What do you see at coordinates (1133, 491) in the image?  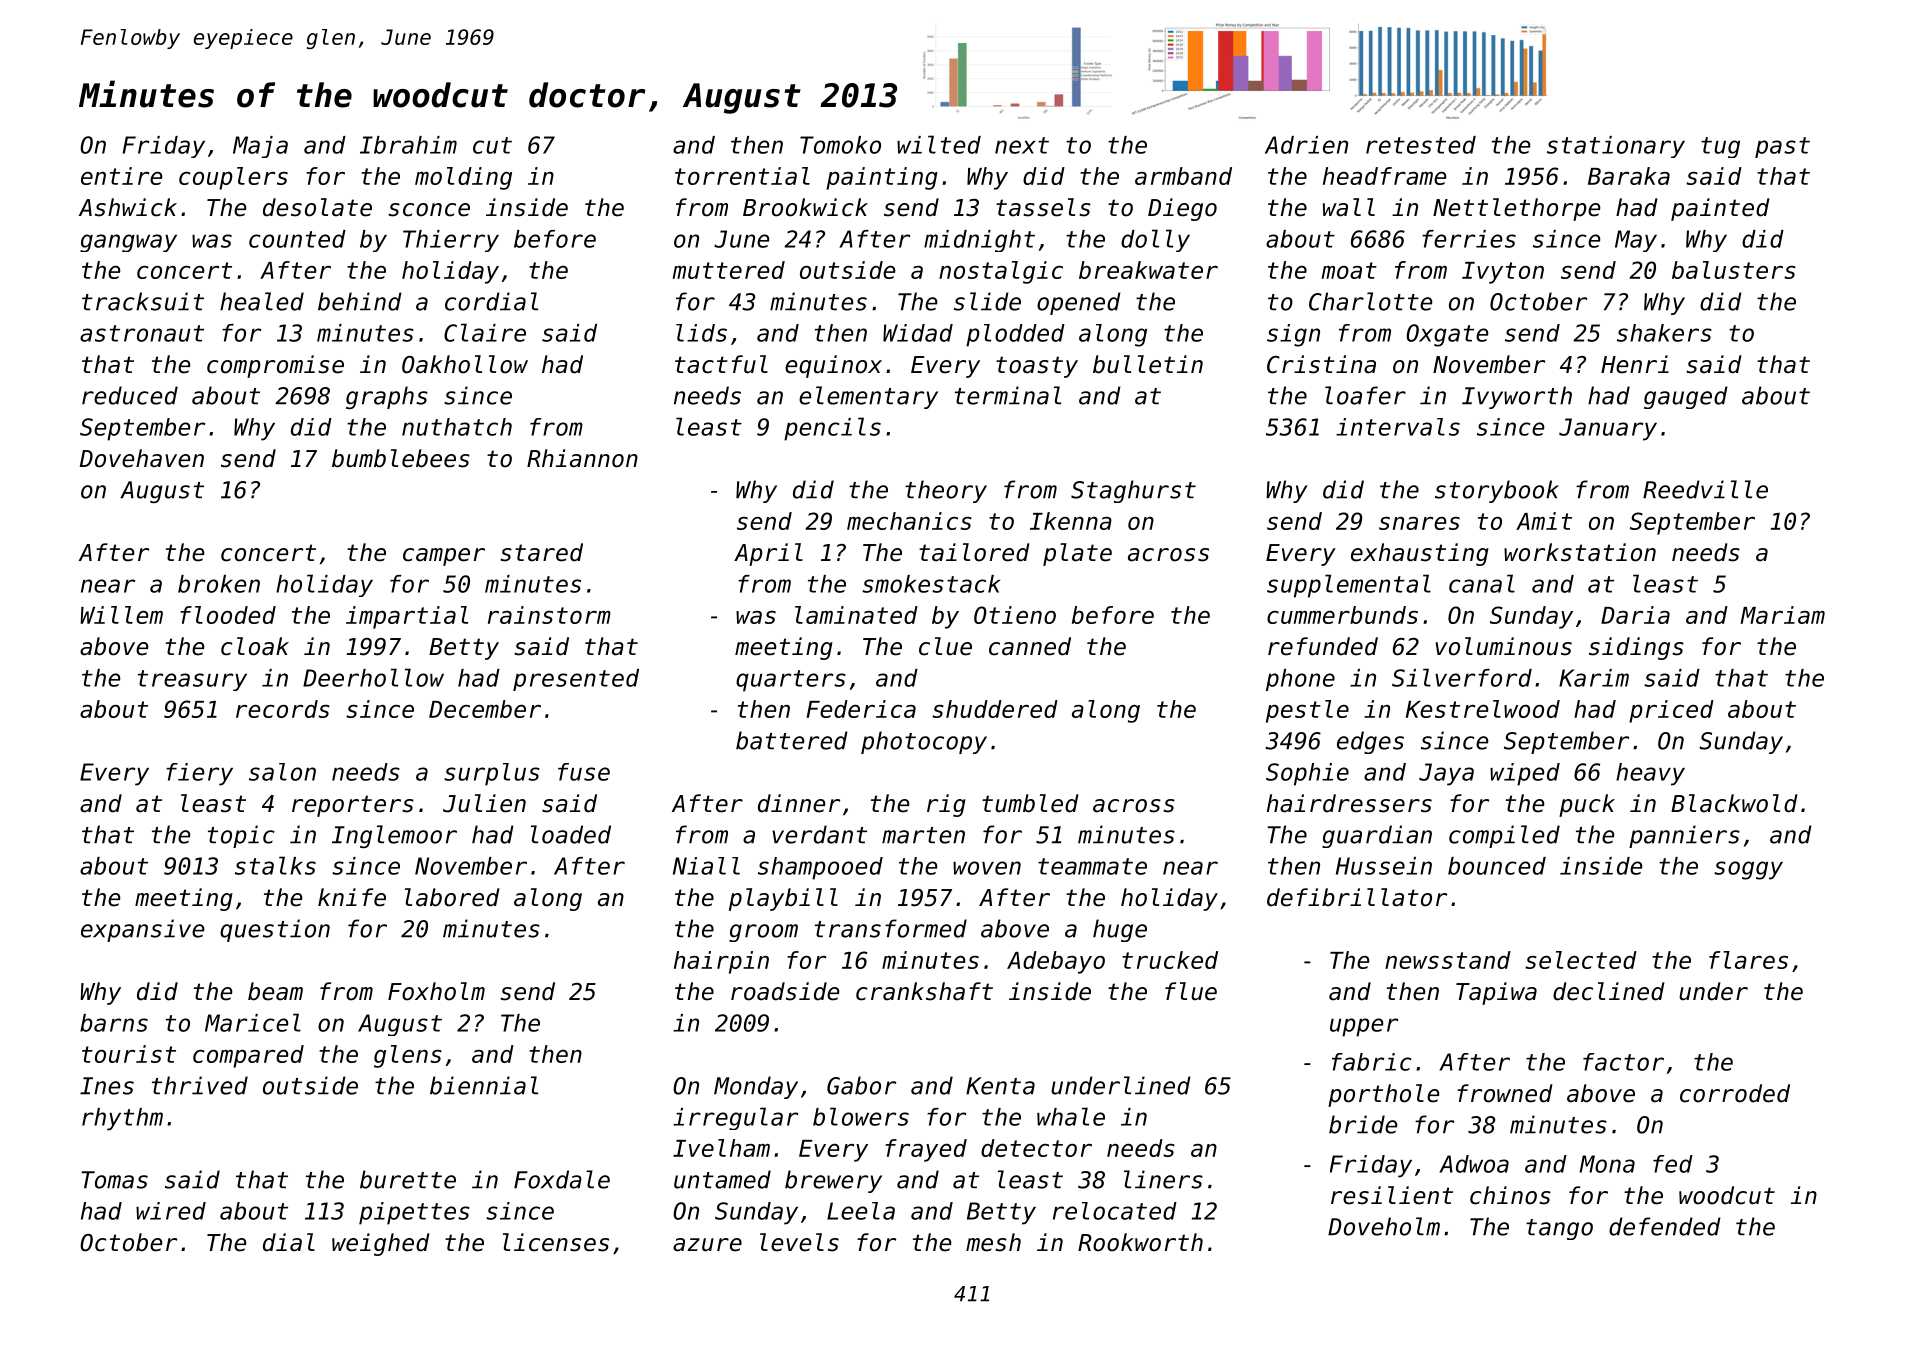 I see `Staghurst` at bounding box center [1133, 491].
